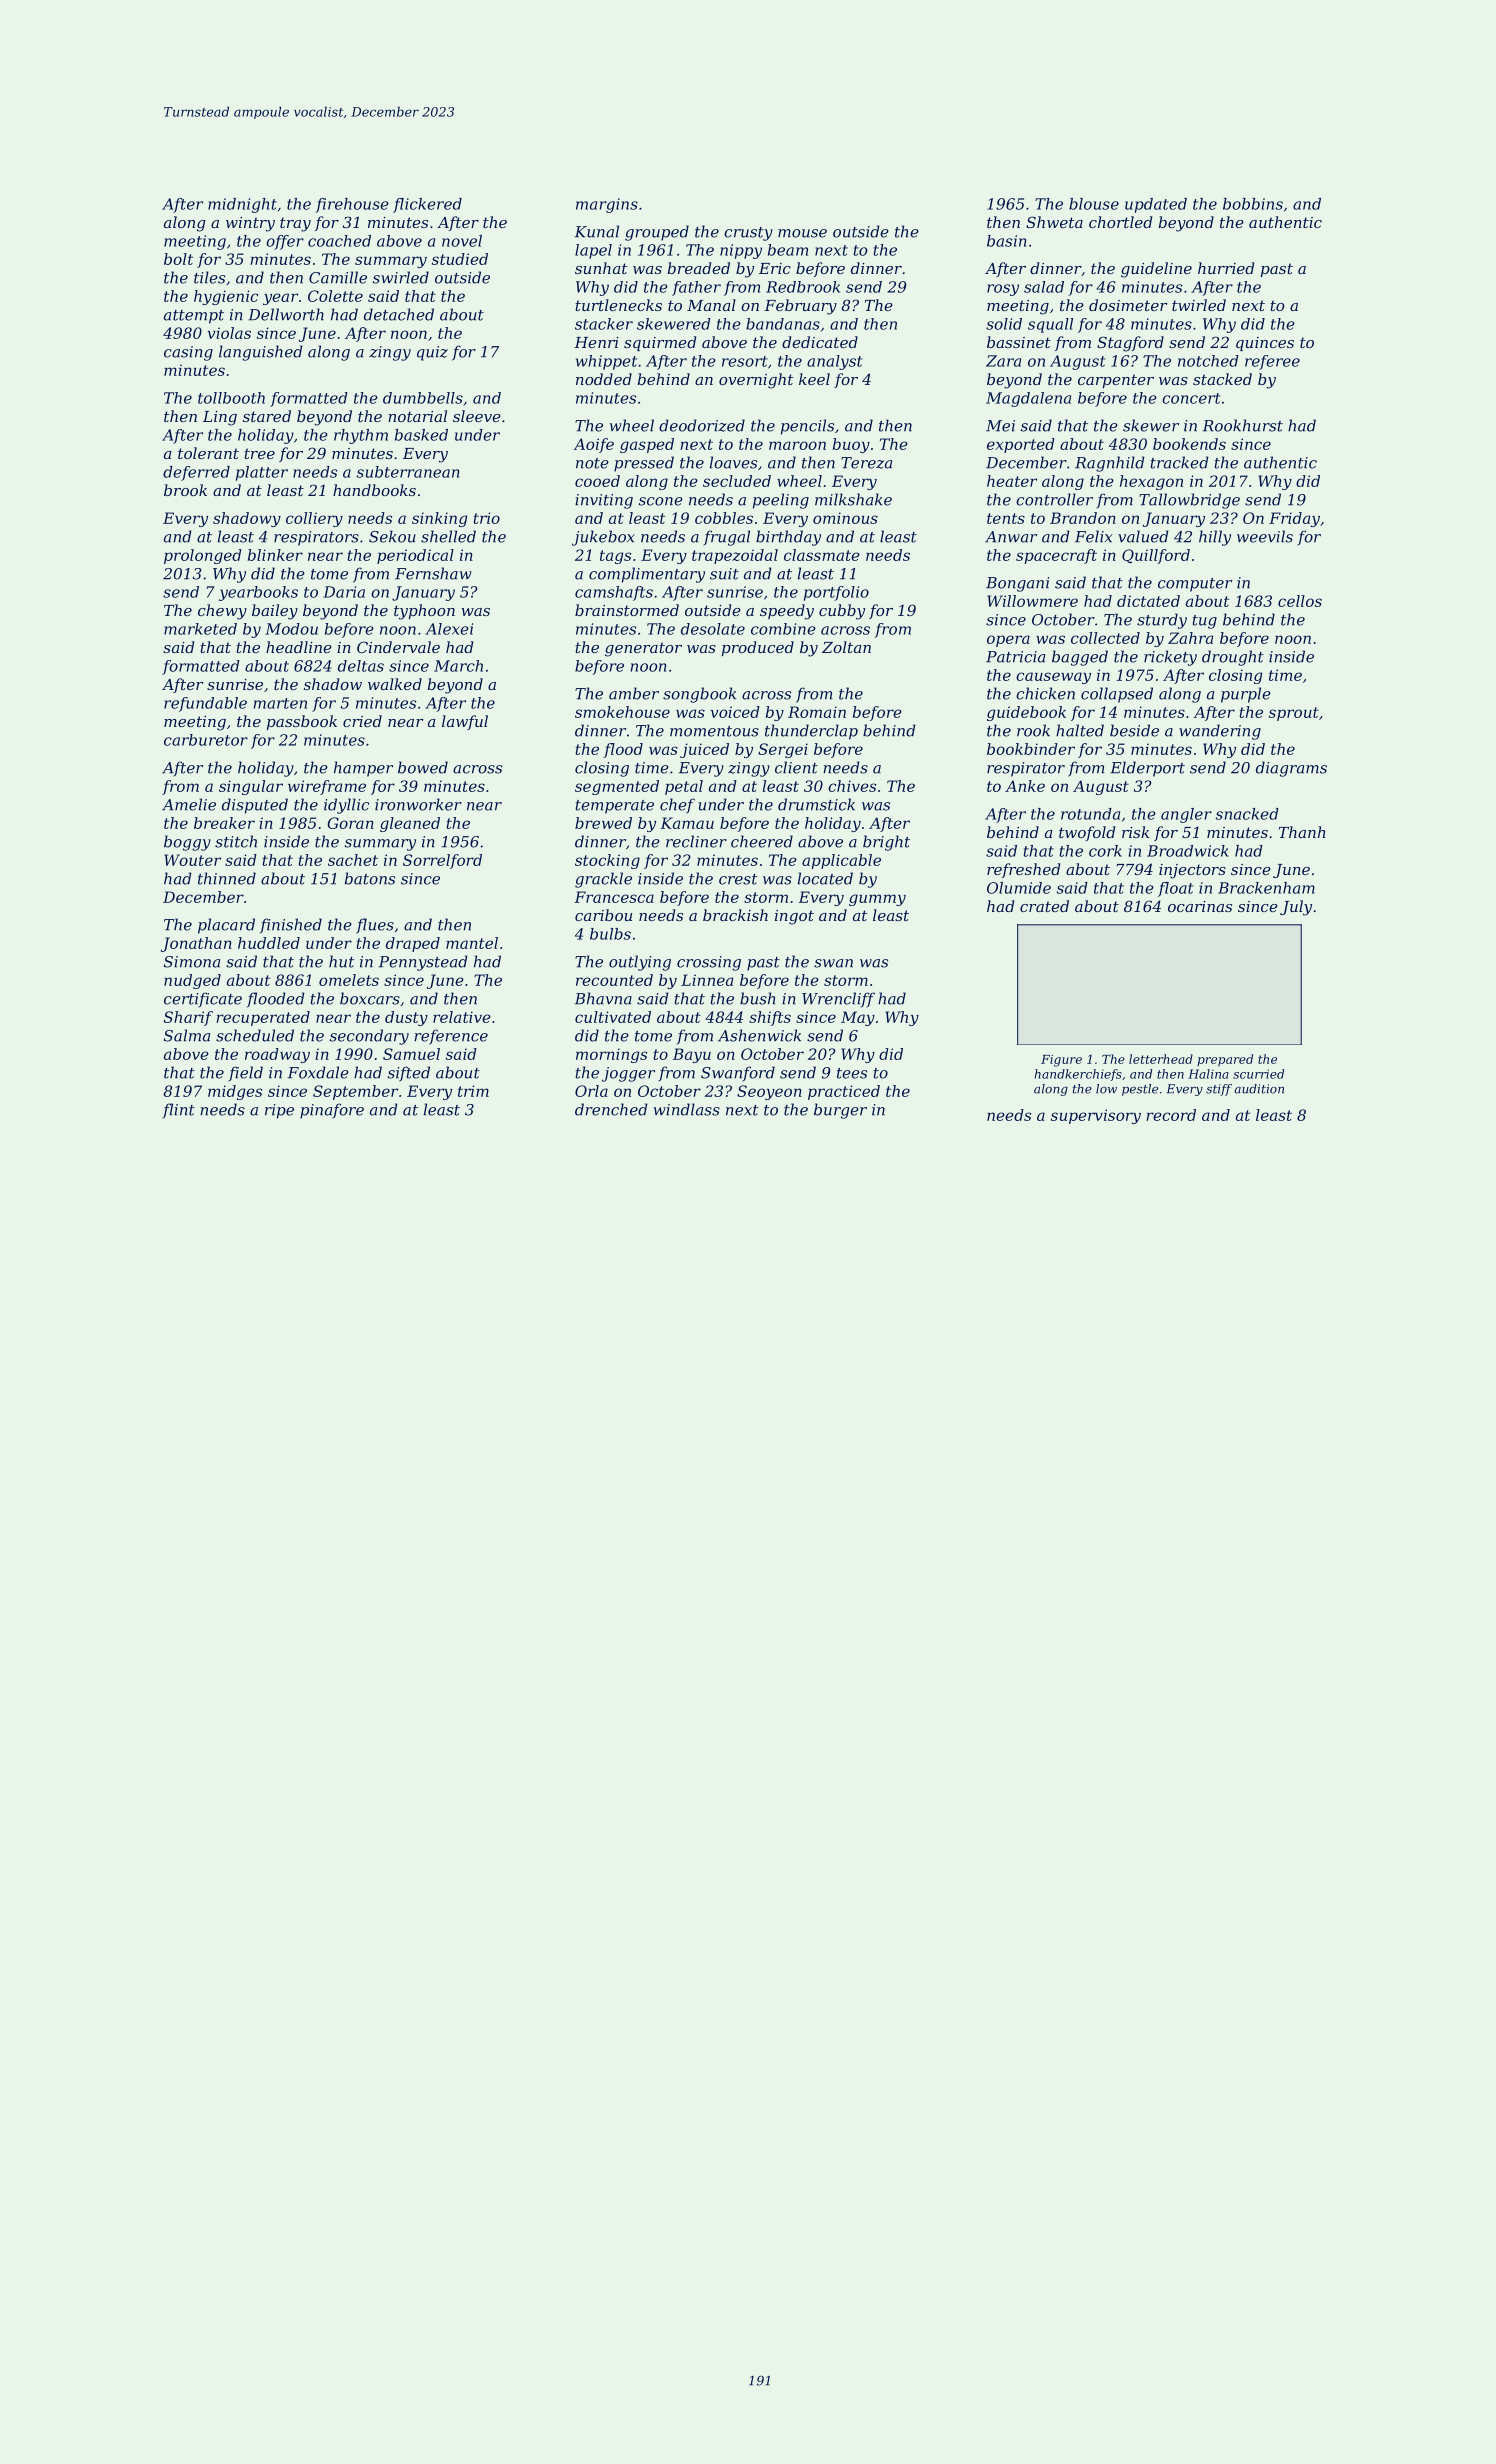  Describe the element at coordinates (741, 251) in the screenshot. I see `nippy` at that location.
